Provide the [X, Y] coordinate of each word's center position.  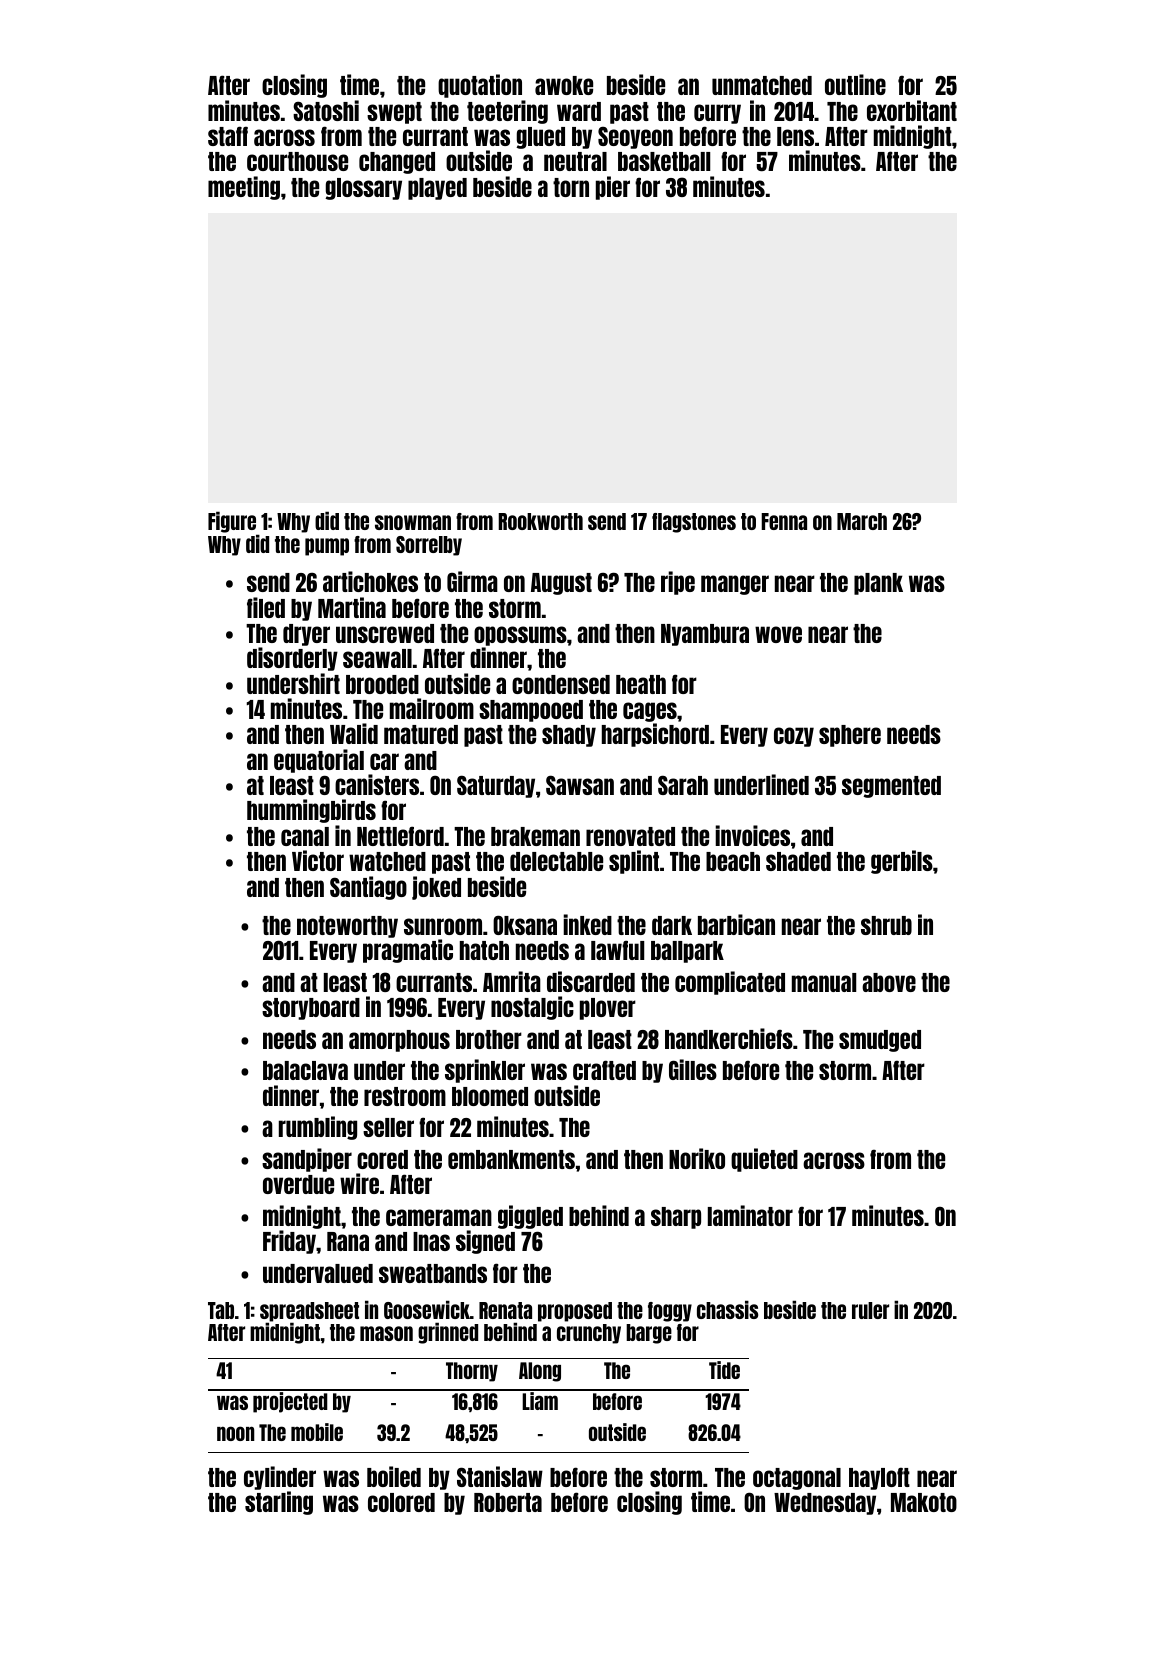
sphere [850, 736]
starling [279, 1503]
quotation [480, 86]
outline [855, 84]
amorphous [399, 1041]
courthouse [297, 161]
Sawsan [580, 785]
